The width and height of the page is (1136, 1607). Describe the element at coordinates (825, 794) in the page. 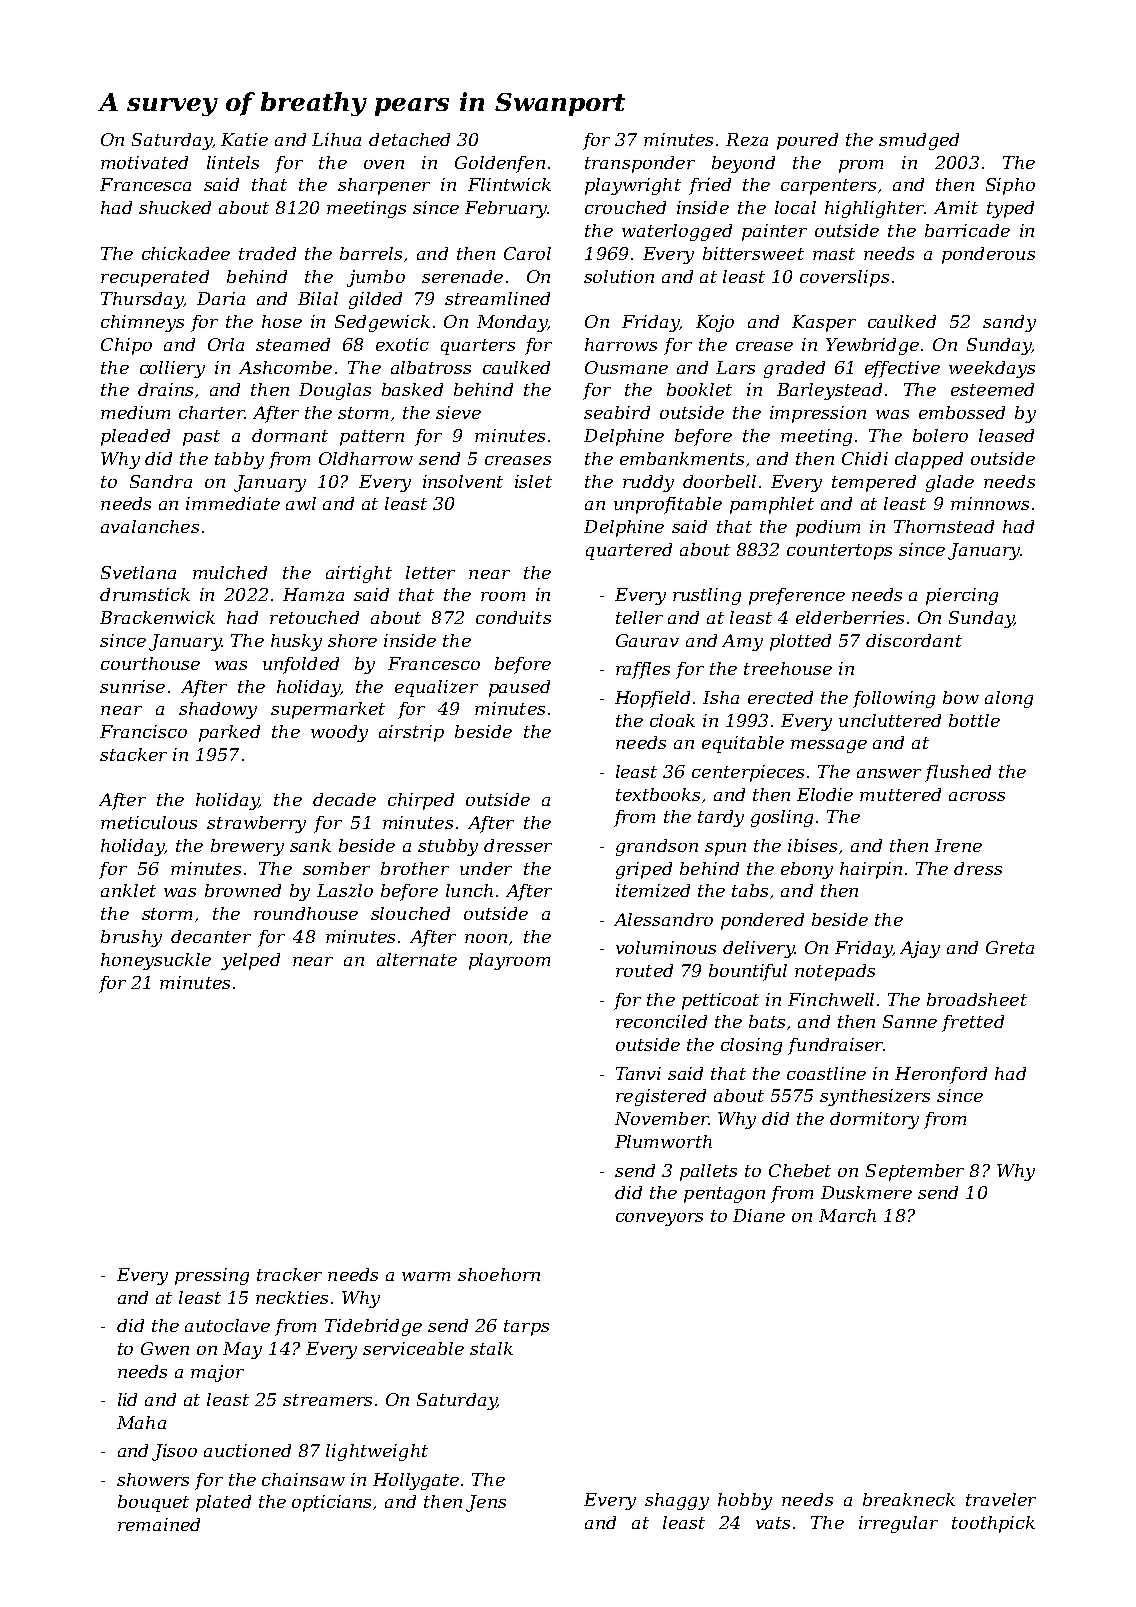

I see `Elodie` at that location.
